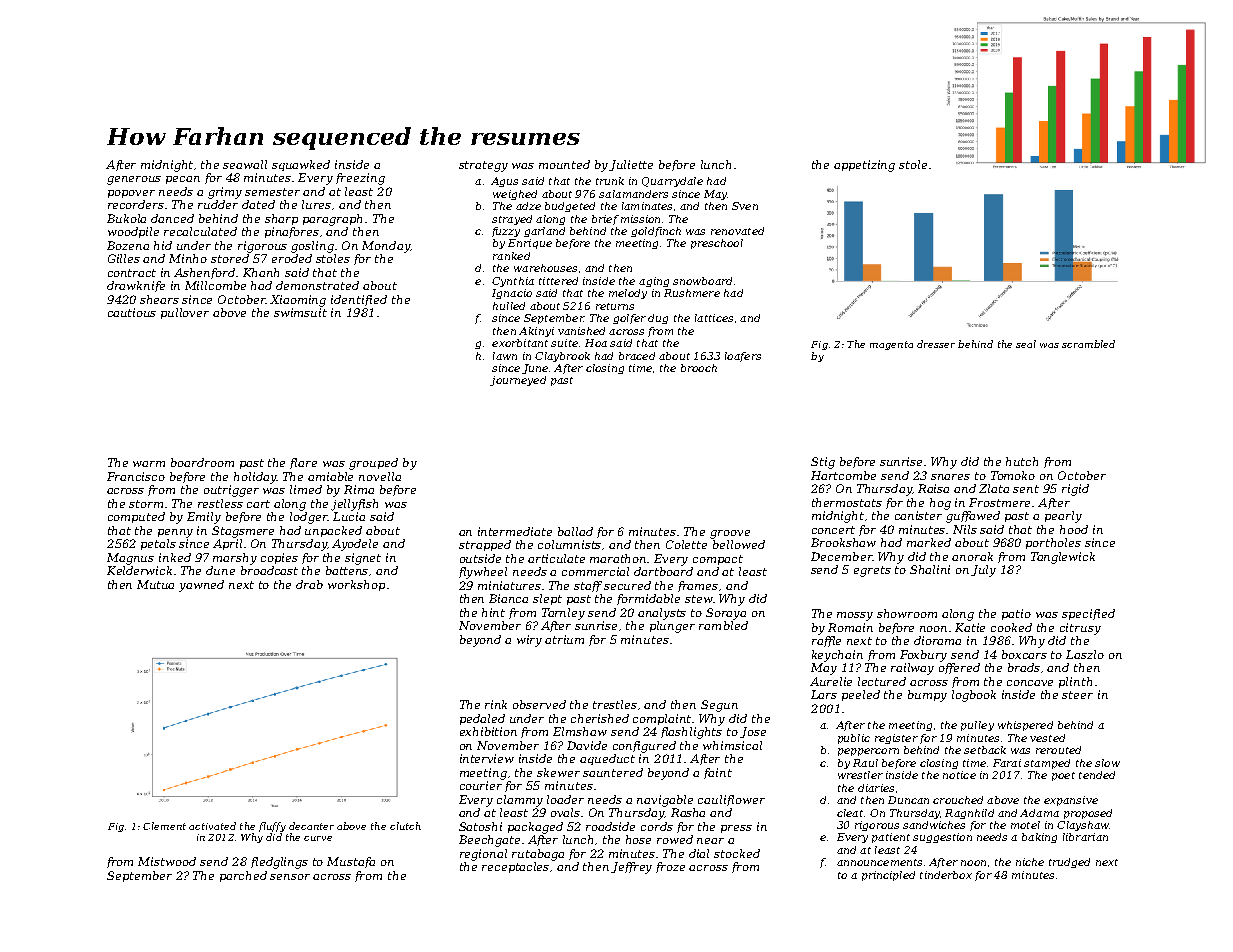 The width and height of the image is (1233, 952). I want to click on hutch, so click(1022, 461).
